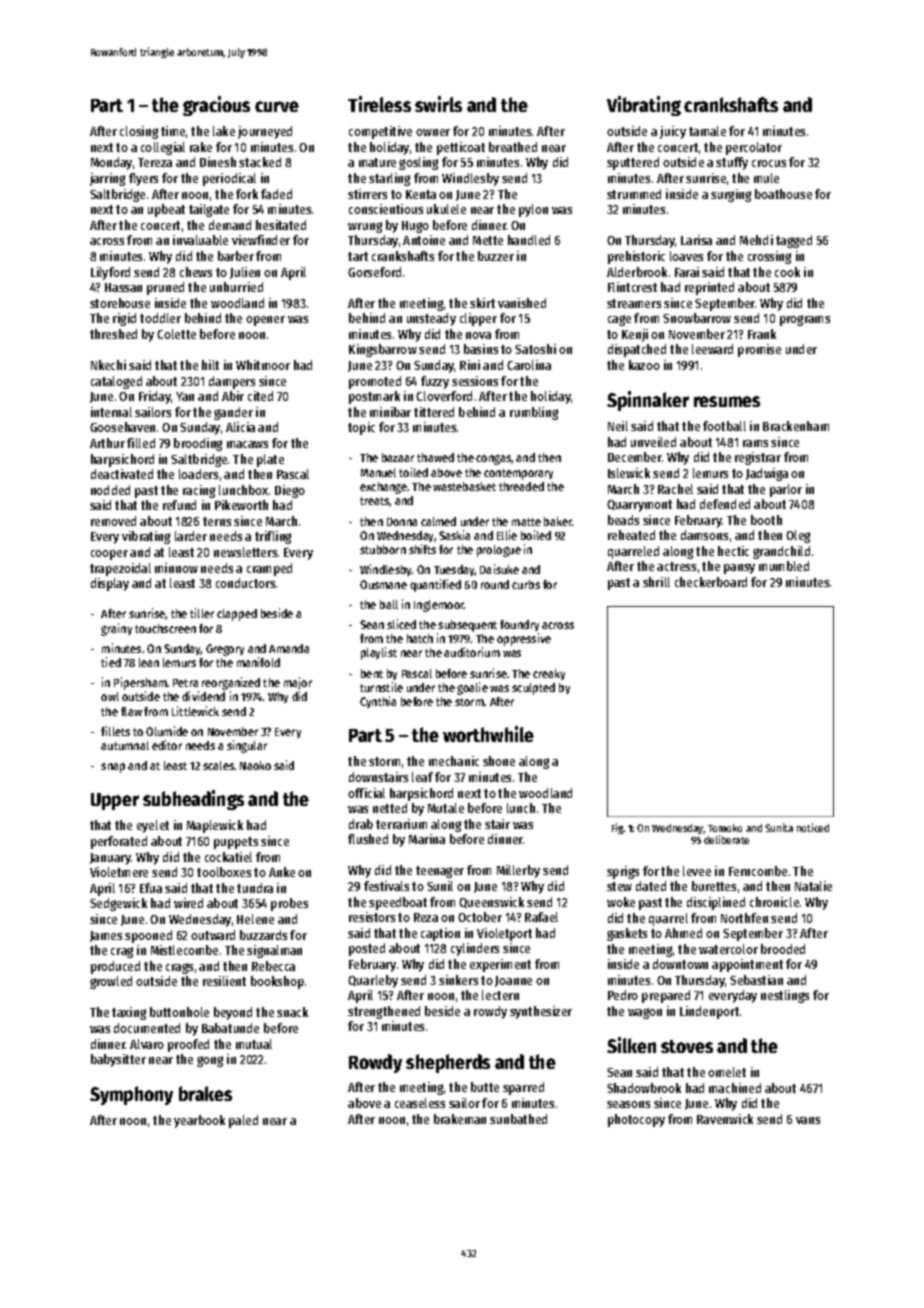 The image size is (924, 1308). What do you see at coordinates (263, 935) in the document?
I see `buzzards` at bounding box center [263, 935].
